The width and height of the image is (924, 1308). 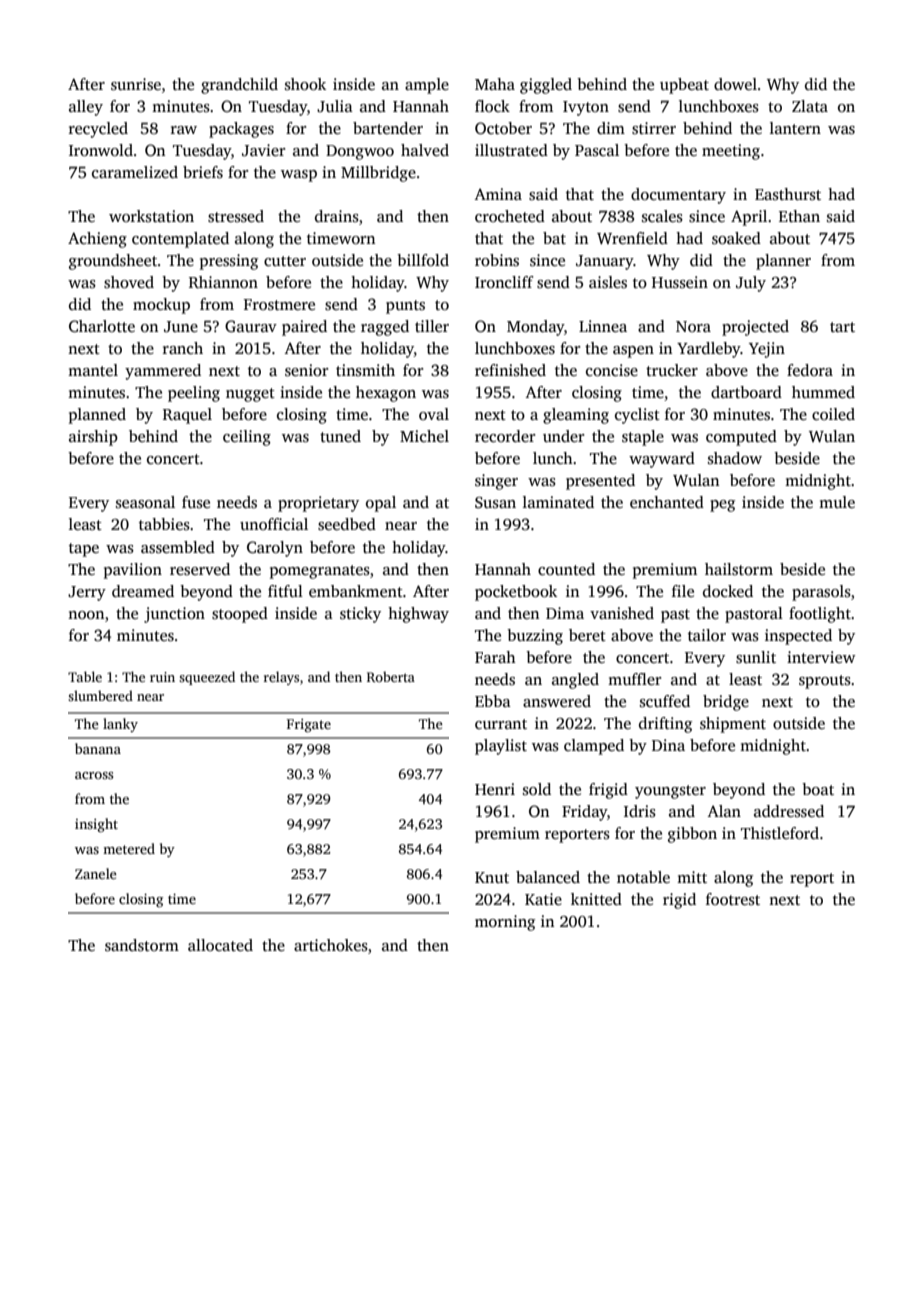 I want to click on Frigate, so click(x=309, y=726).
